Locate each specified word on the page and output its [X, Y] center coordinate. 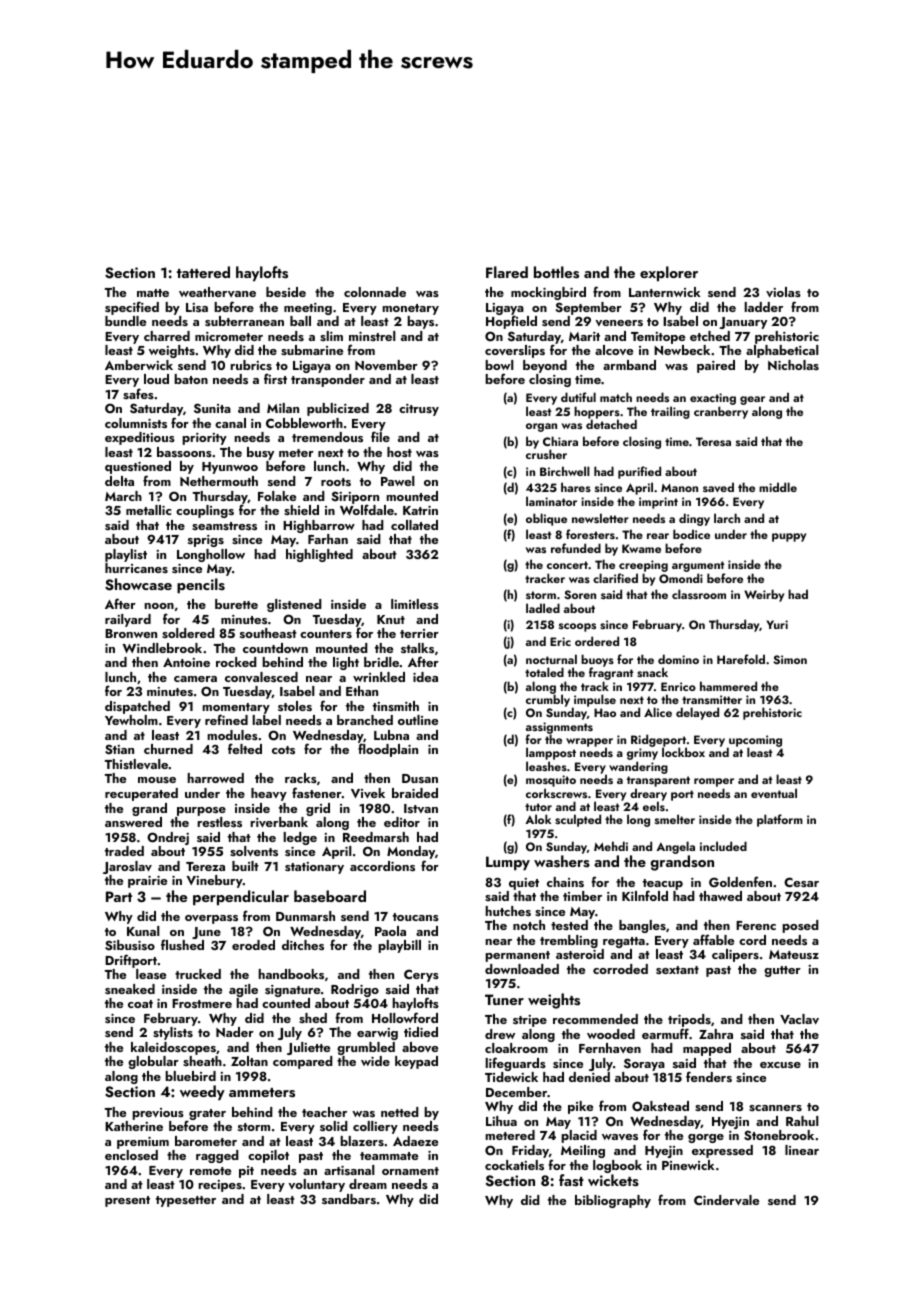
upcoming [754, 741]
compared [303, 1062]
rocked [236, 662]
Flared [507, 272]
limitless [415, 604]
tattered [203, 272]
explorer [669, 274]
